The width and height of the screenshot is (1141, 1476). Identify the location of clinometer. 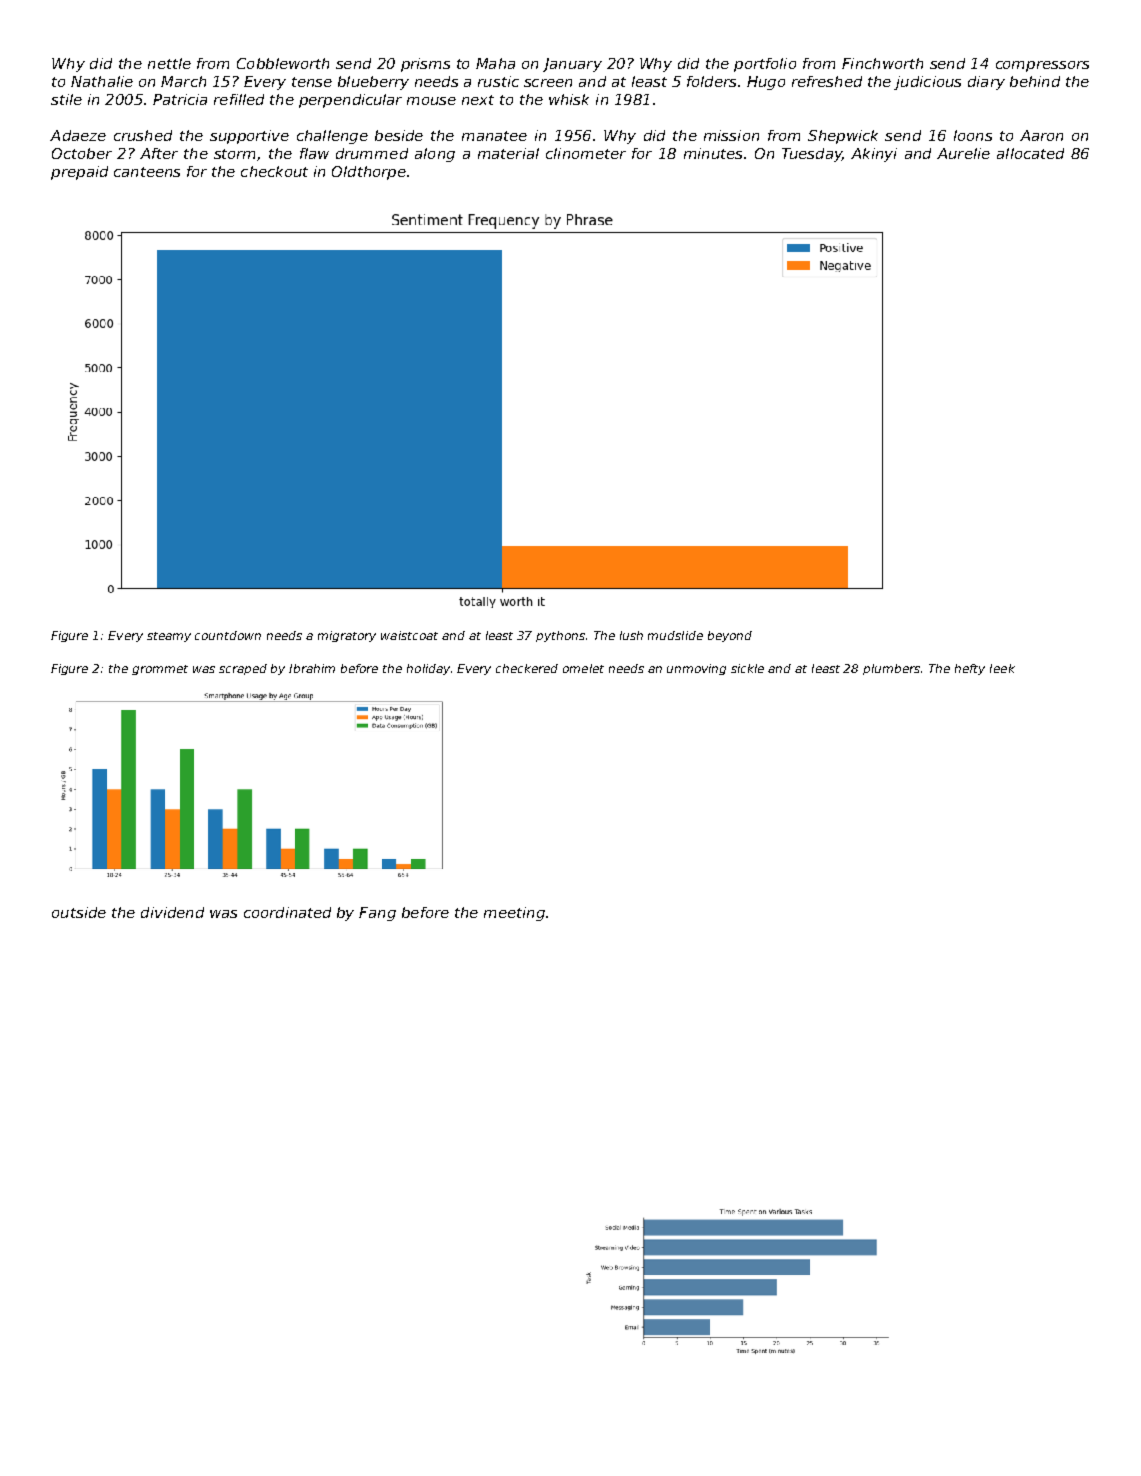
(586, 153).
